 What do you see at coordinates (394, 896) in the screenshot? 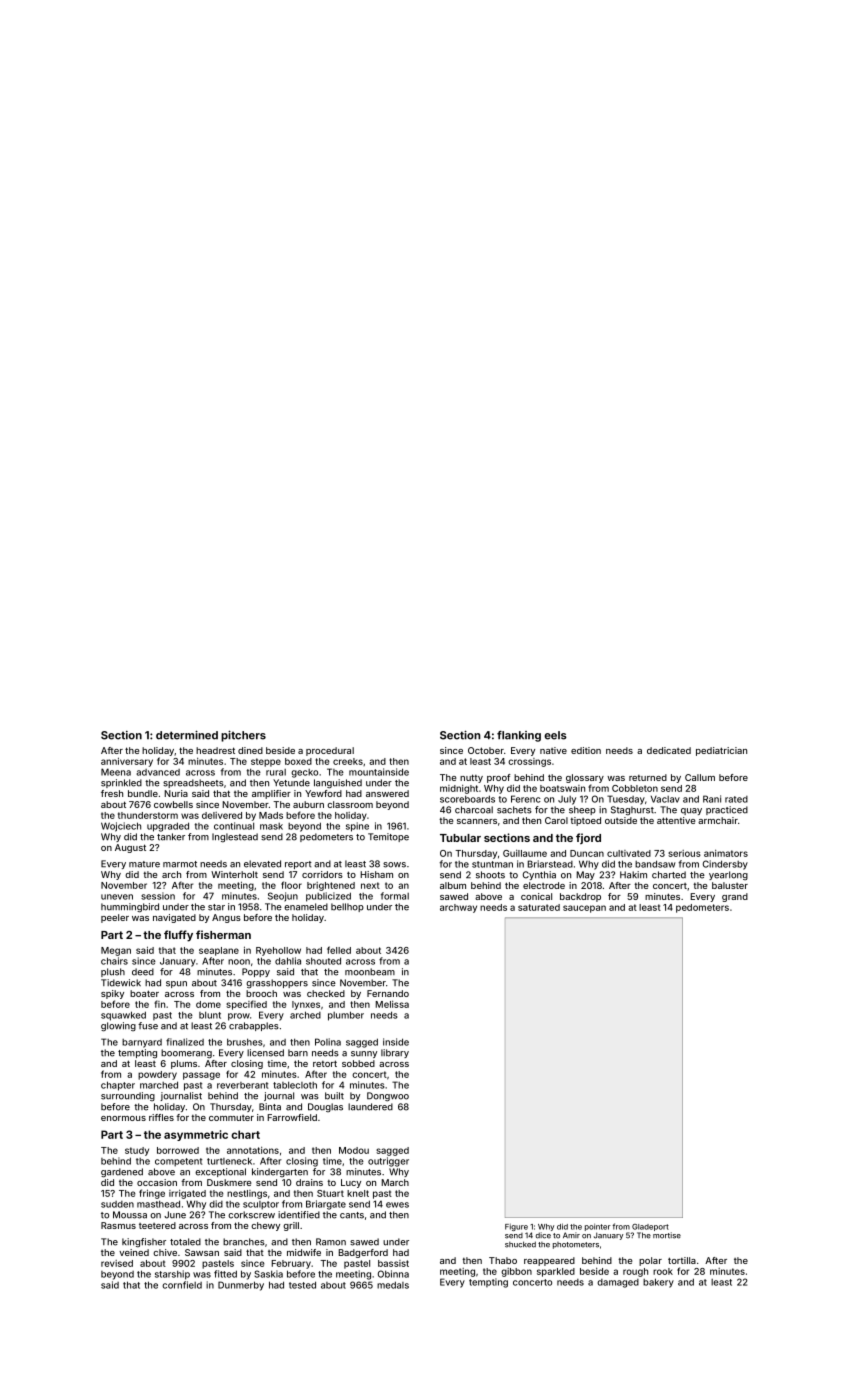
I see `formal` at bounding box center [394, 896].
